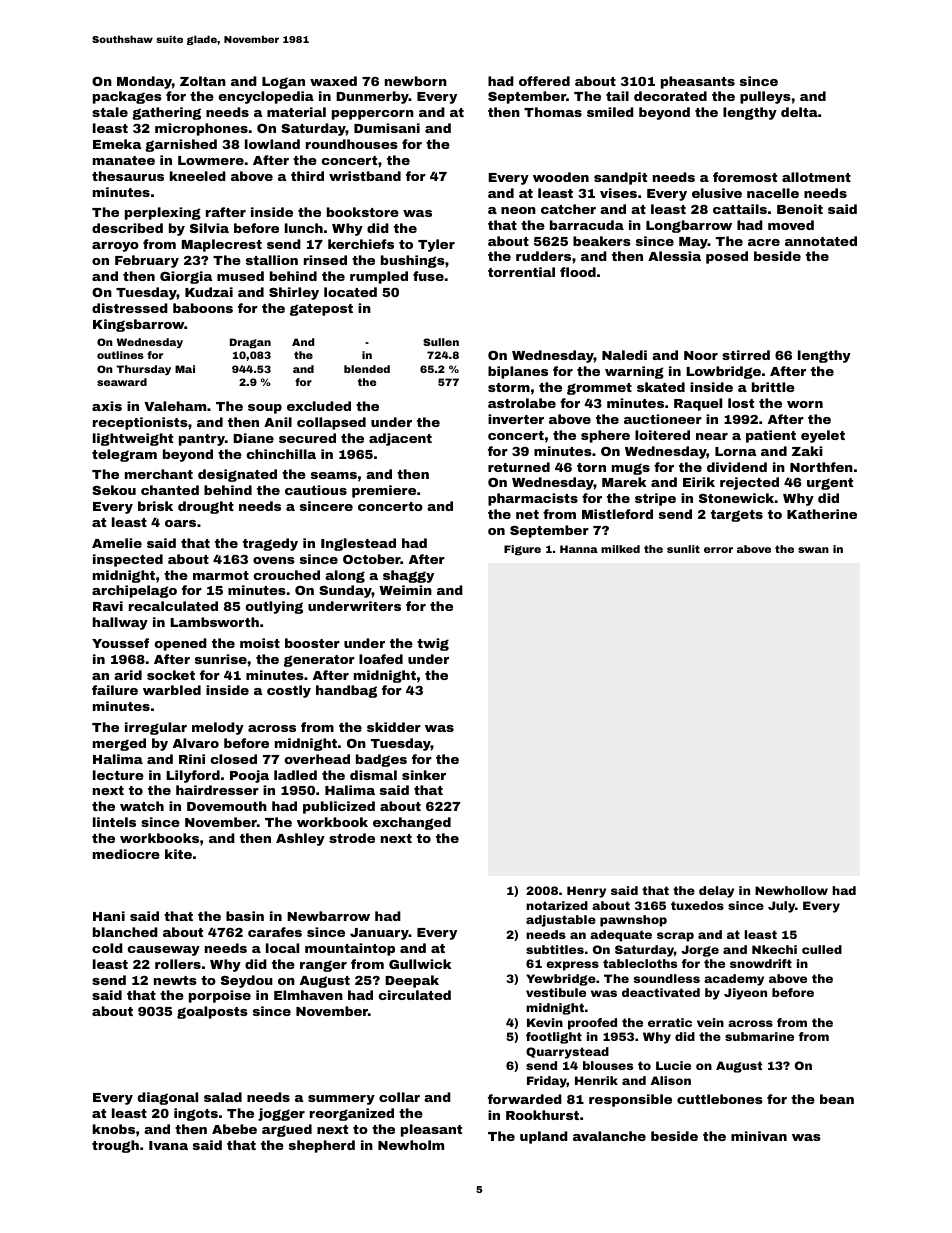 This document has width=952, height=1233. Describe the element at coordinates (168, 1145) in the document. I see `Ivana` at that location.
